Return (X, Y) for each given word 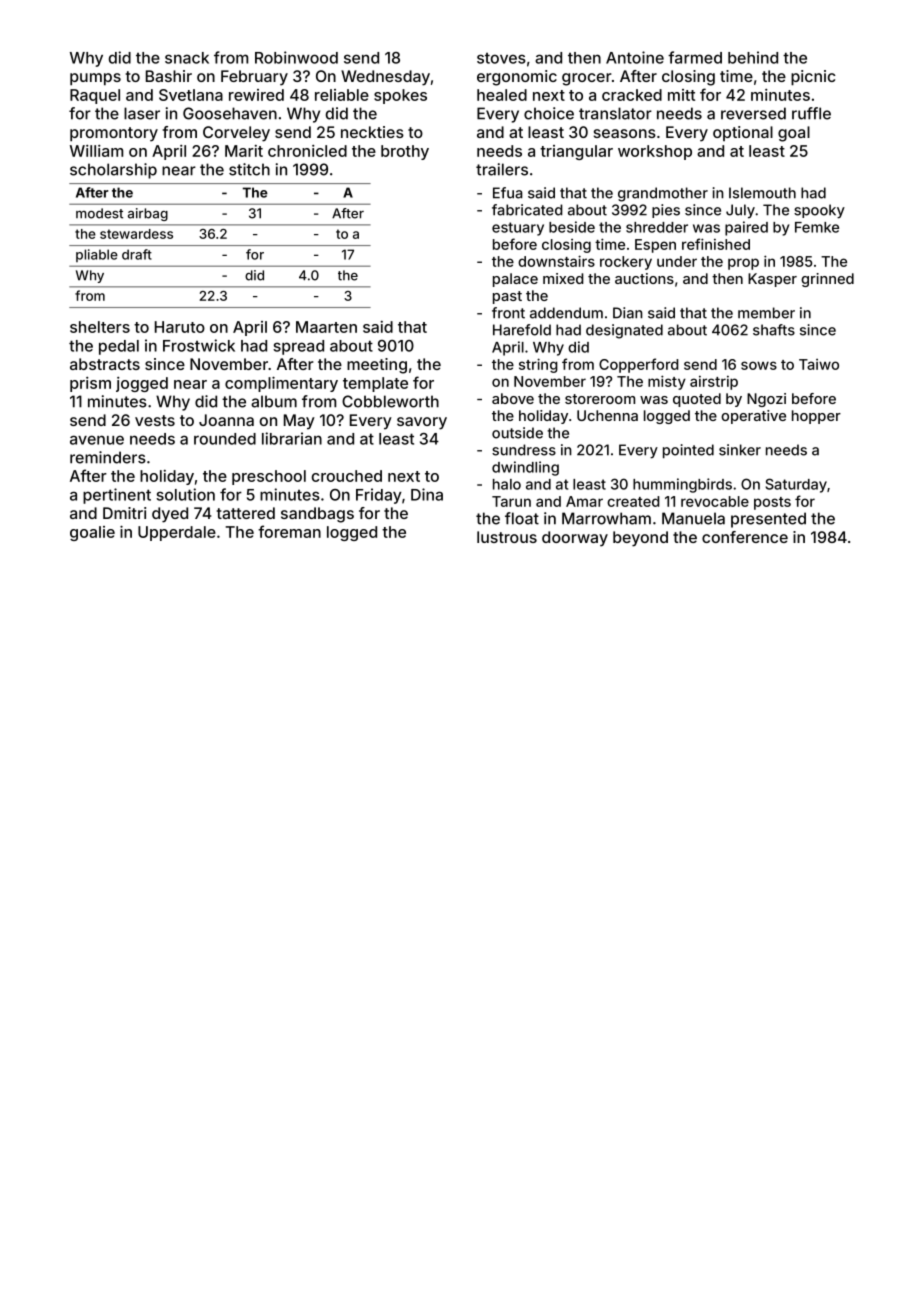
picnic (813, 78)
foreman (289, 531)
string (538, 365)
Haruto (180, 327)
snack (187, 58)
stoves (501, 58)
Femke (817, 227)
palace (515, 280)
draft (137, 254)
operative (753, 417)
